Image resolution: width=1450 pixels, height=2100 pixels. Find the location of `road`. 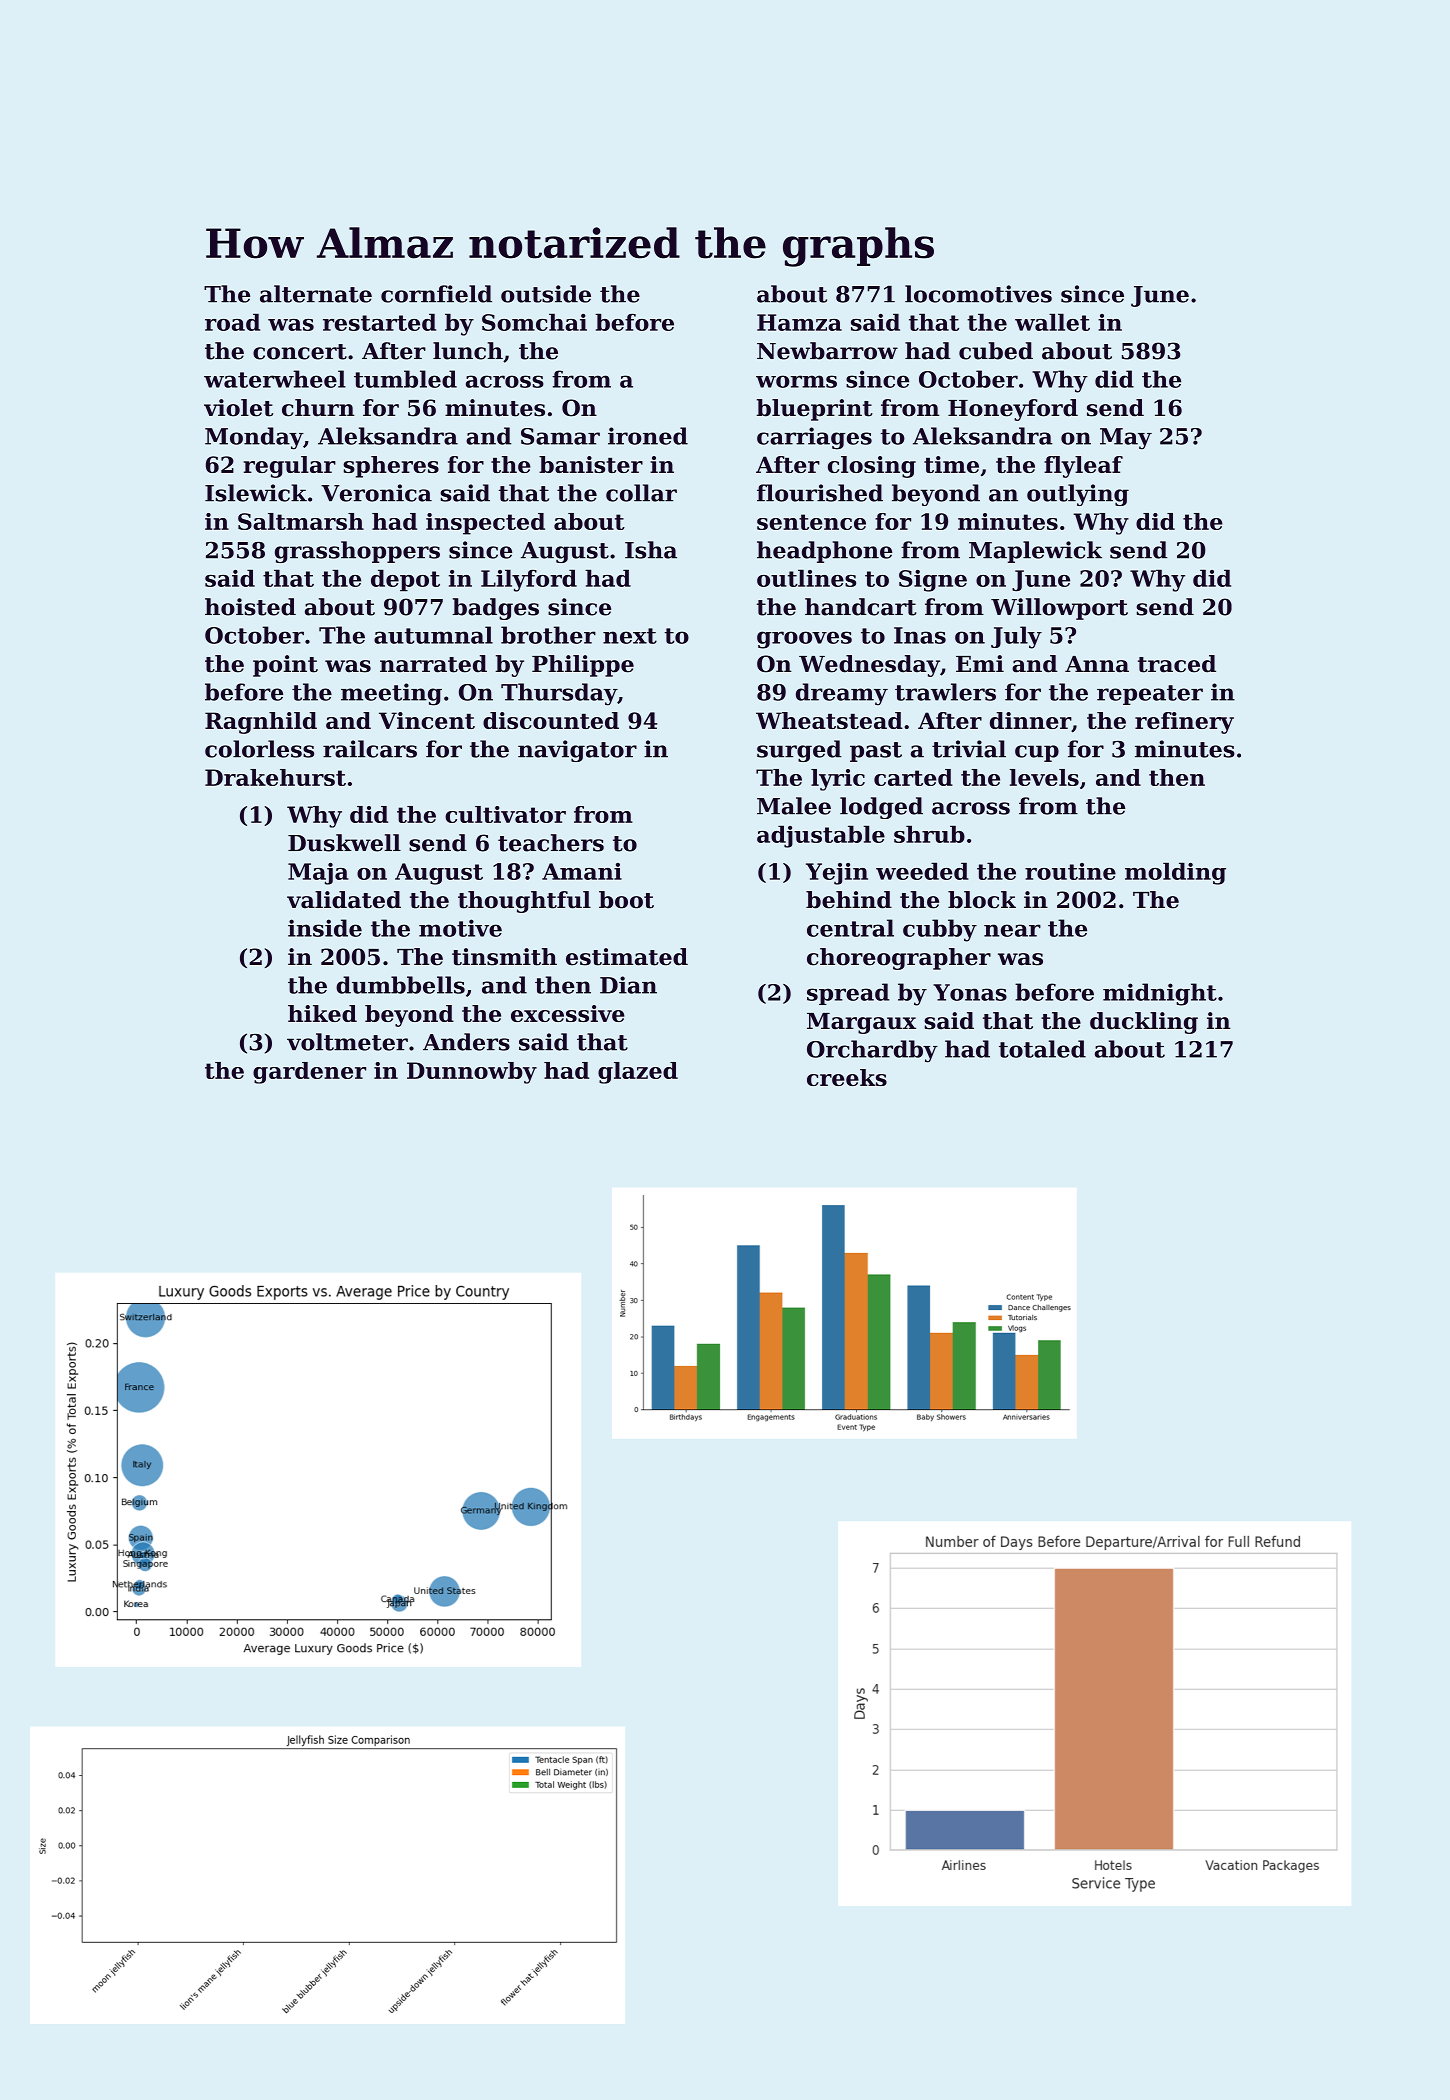

road is located at coordinates (232, 322).
